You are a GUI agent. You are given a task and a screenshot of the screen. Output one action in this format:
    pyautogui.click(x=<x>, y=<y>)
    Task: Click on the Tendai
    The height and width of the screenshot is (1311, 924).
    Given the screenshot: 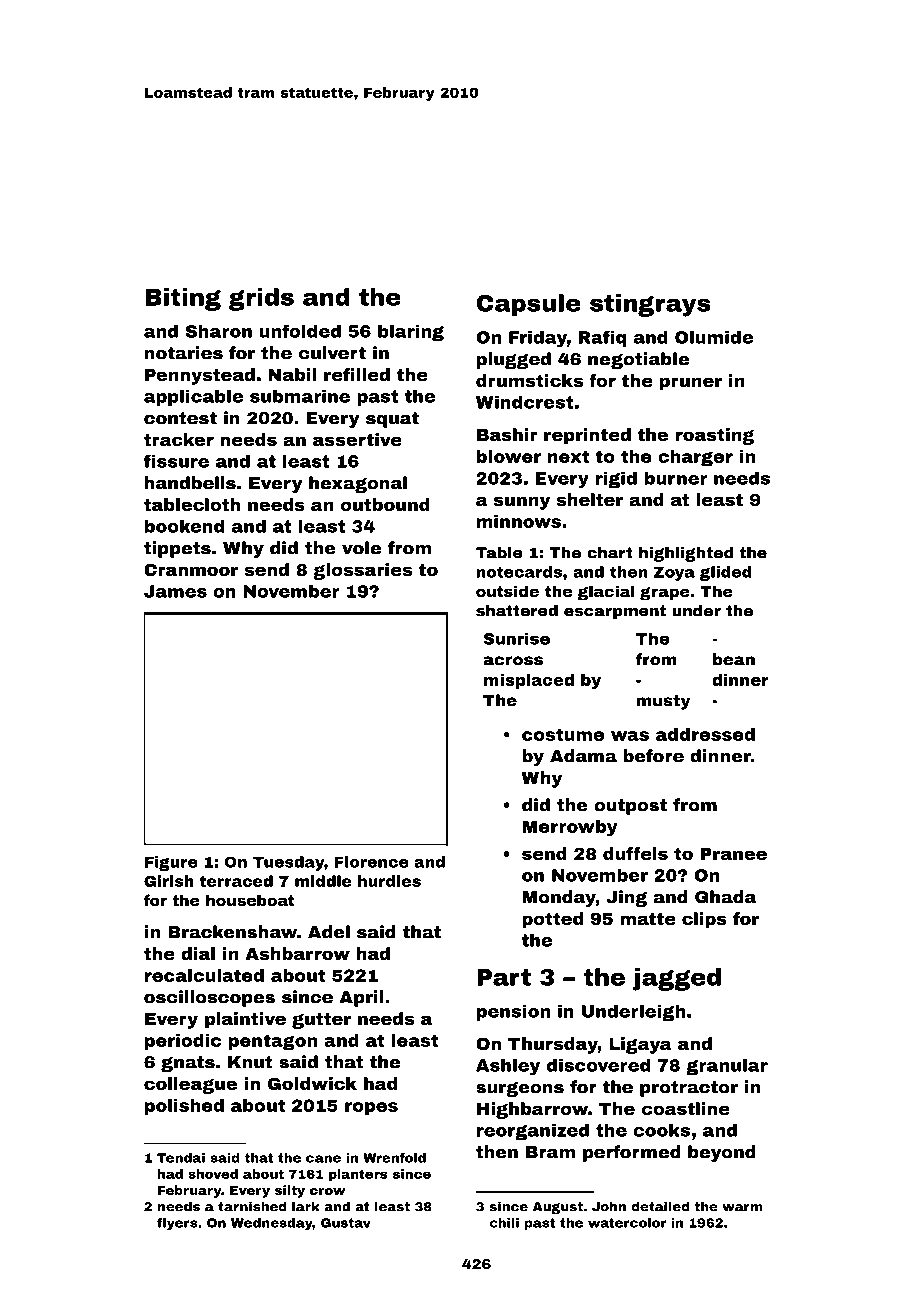 What is the action you would take?
    pyautogui.click(x=181, y=1158)
